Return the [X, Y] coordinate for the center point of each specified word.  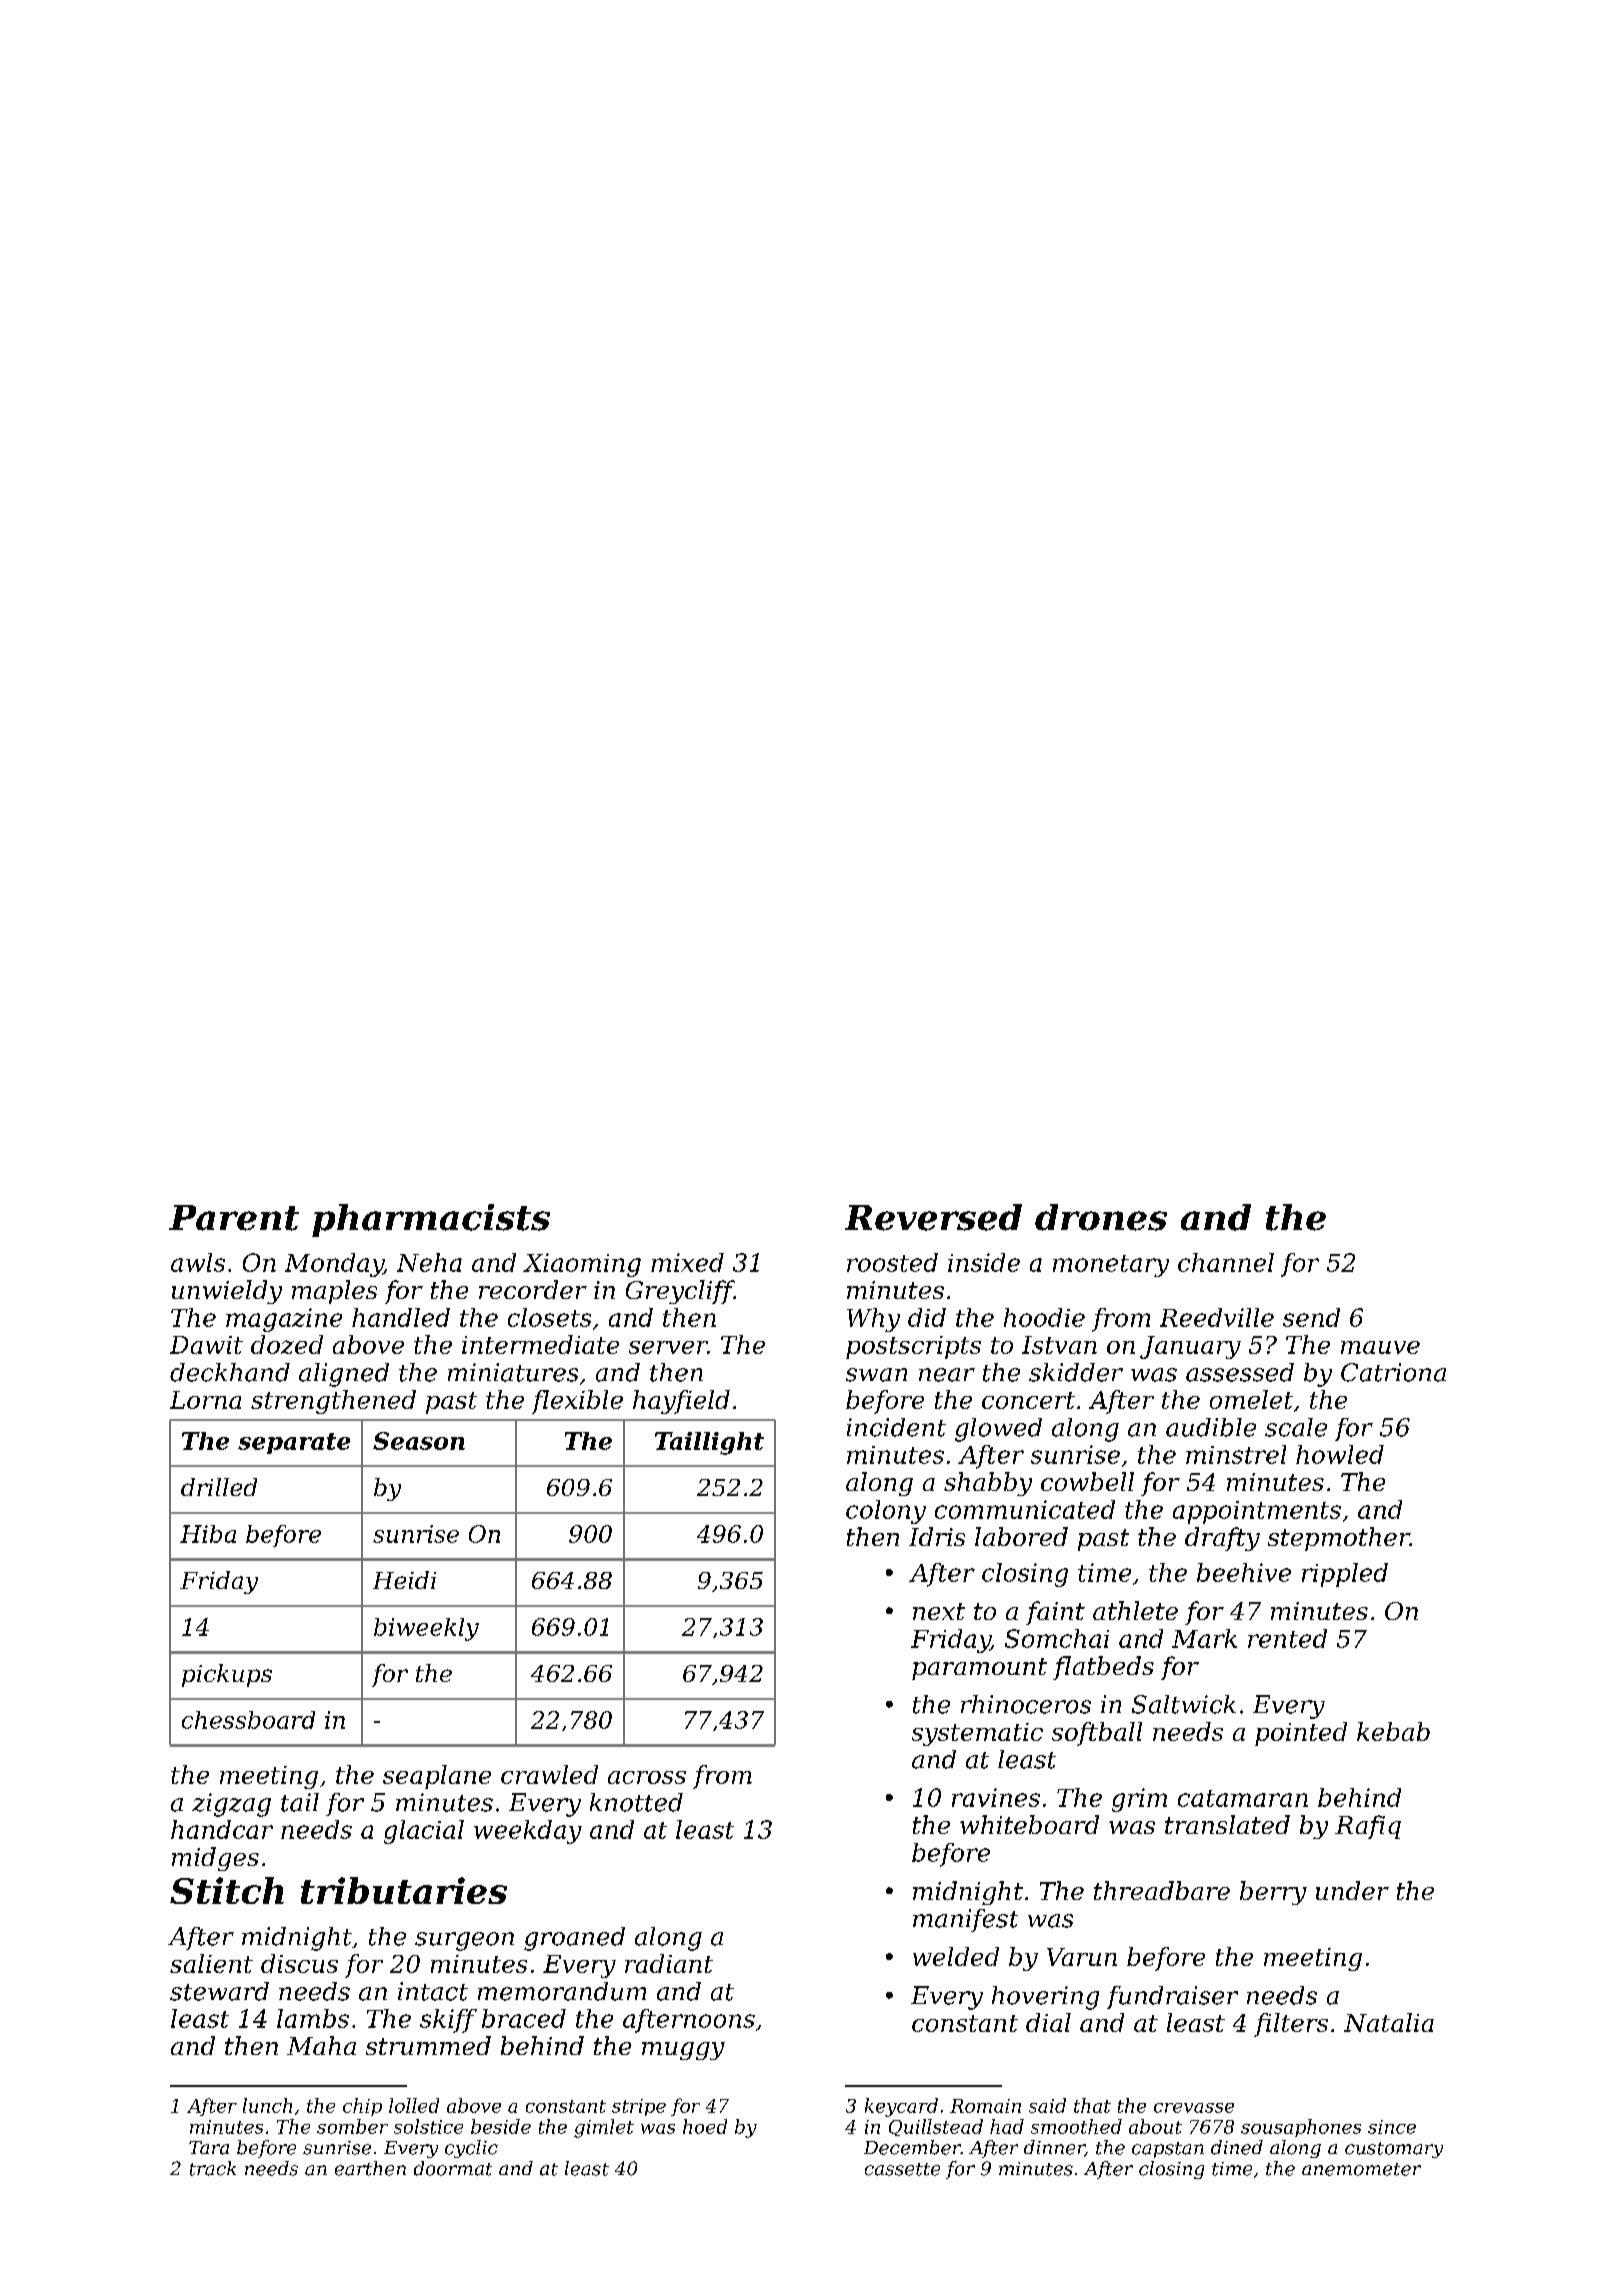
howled [1340, 1454]
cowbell [1087, 1481]
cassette [902, 2169]
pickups [227, 1675]
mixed [687, 1262]
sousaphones [1301, 2128]
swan [876, 1375]
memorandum [562, 1991]
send [1311, 1317]
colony [886, 1512]
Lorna [205, 1400]
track [213, 2168]
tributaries [404, 1890]
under [1352, 1890]
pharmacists [431, 1220]
